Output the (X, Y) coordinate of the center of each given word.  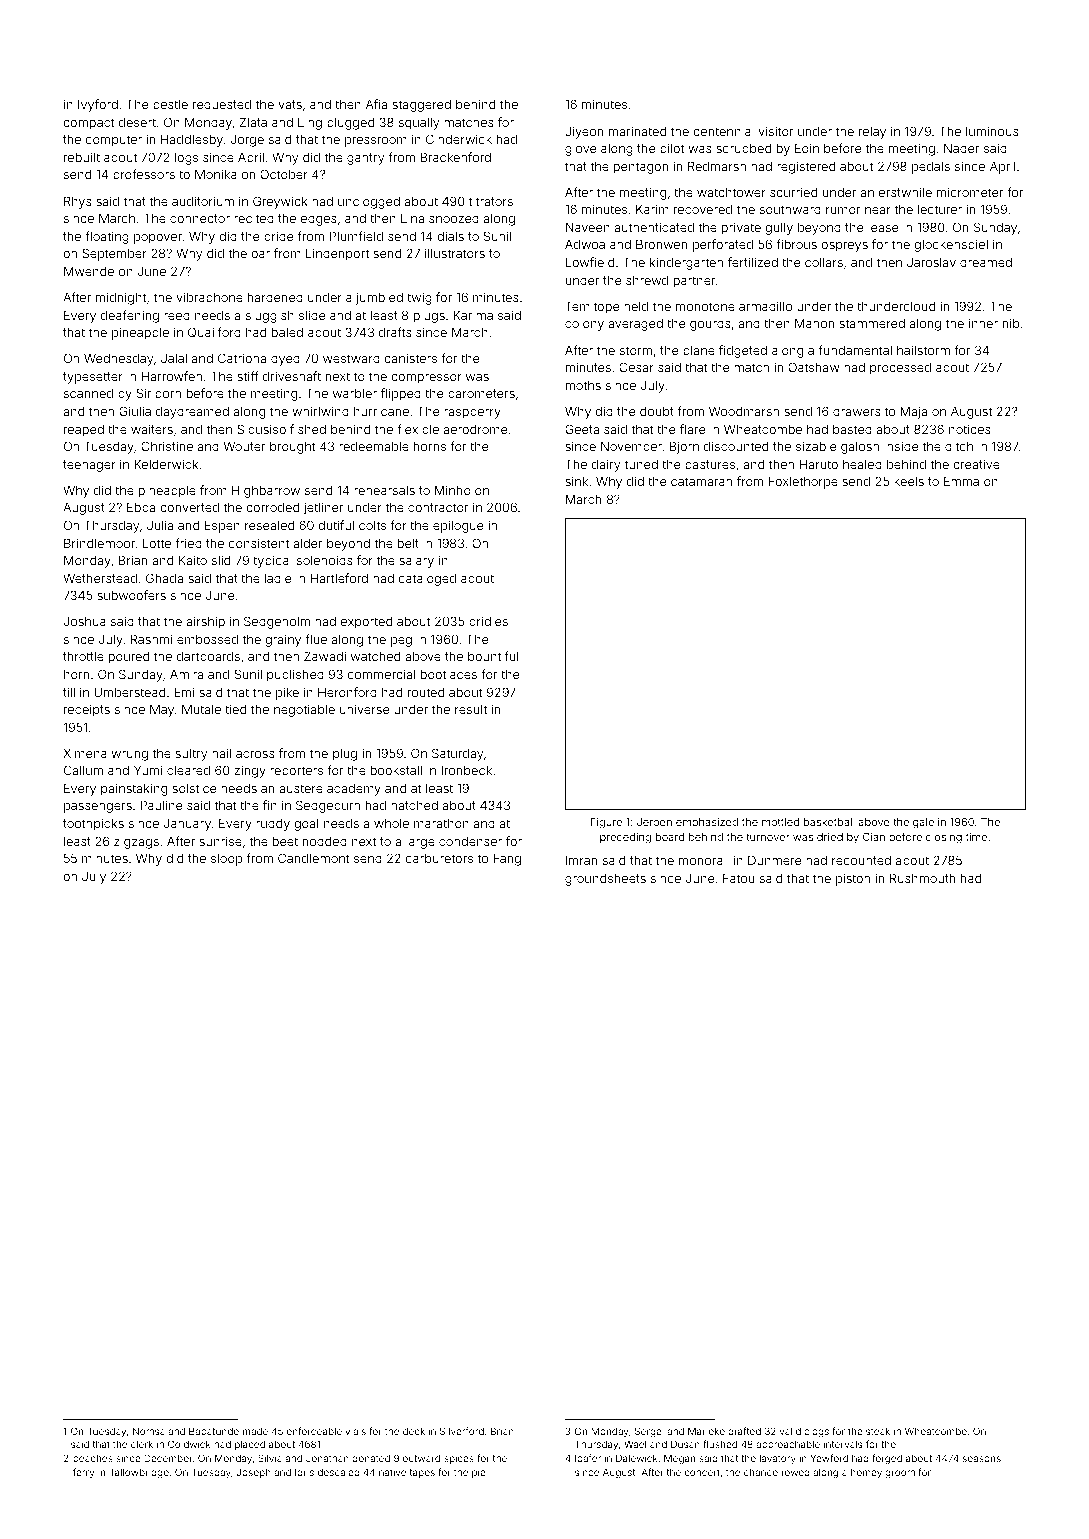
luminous (992, 131)
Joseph (254, 1473)
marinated (637, 131)
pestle (170, 105)
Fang (507, 859)
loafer (588, 1458)
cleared (188, 770)
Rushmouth (922, 878)
